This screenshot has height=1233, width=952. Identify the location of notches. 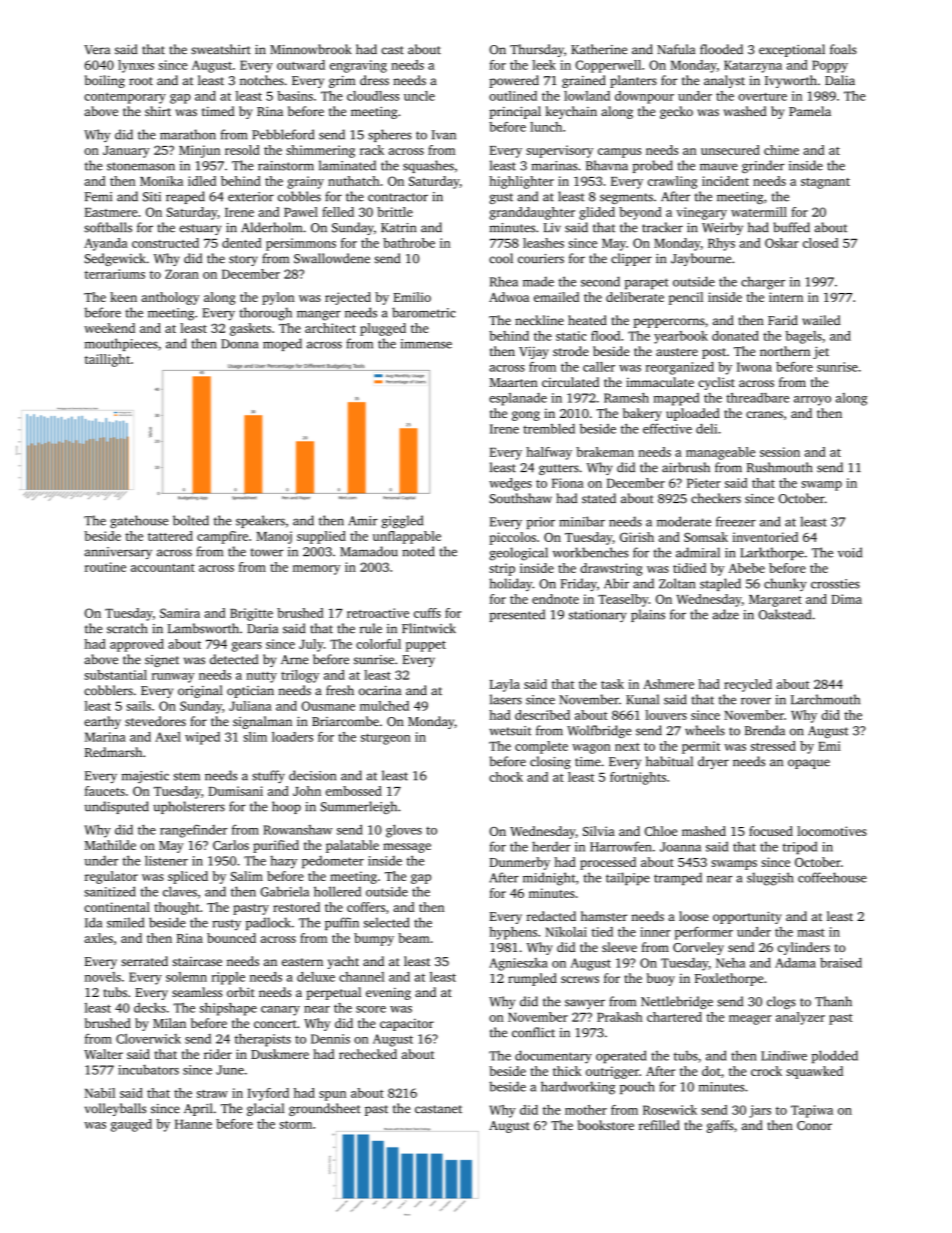
(262, 80).
